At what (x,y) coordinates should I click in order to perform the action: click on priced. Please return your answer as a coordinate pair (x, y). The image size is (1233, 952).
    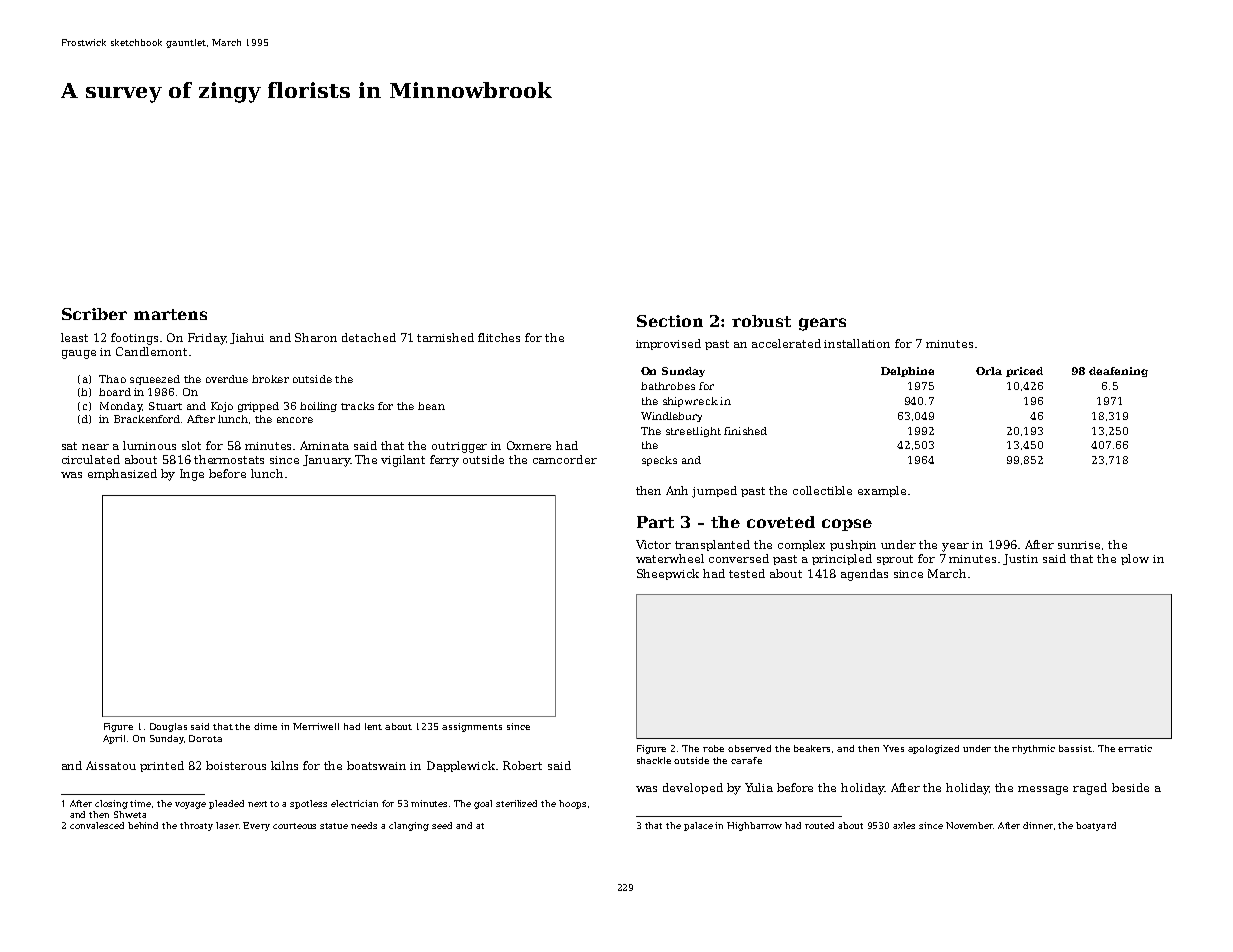
    Looking at the image, I should click on (1024, 372).
